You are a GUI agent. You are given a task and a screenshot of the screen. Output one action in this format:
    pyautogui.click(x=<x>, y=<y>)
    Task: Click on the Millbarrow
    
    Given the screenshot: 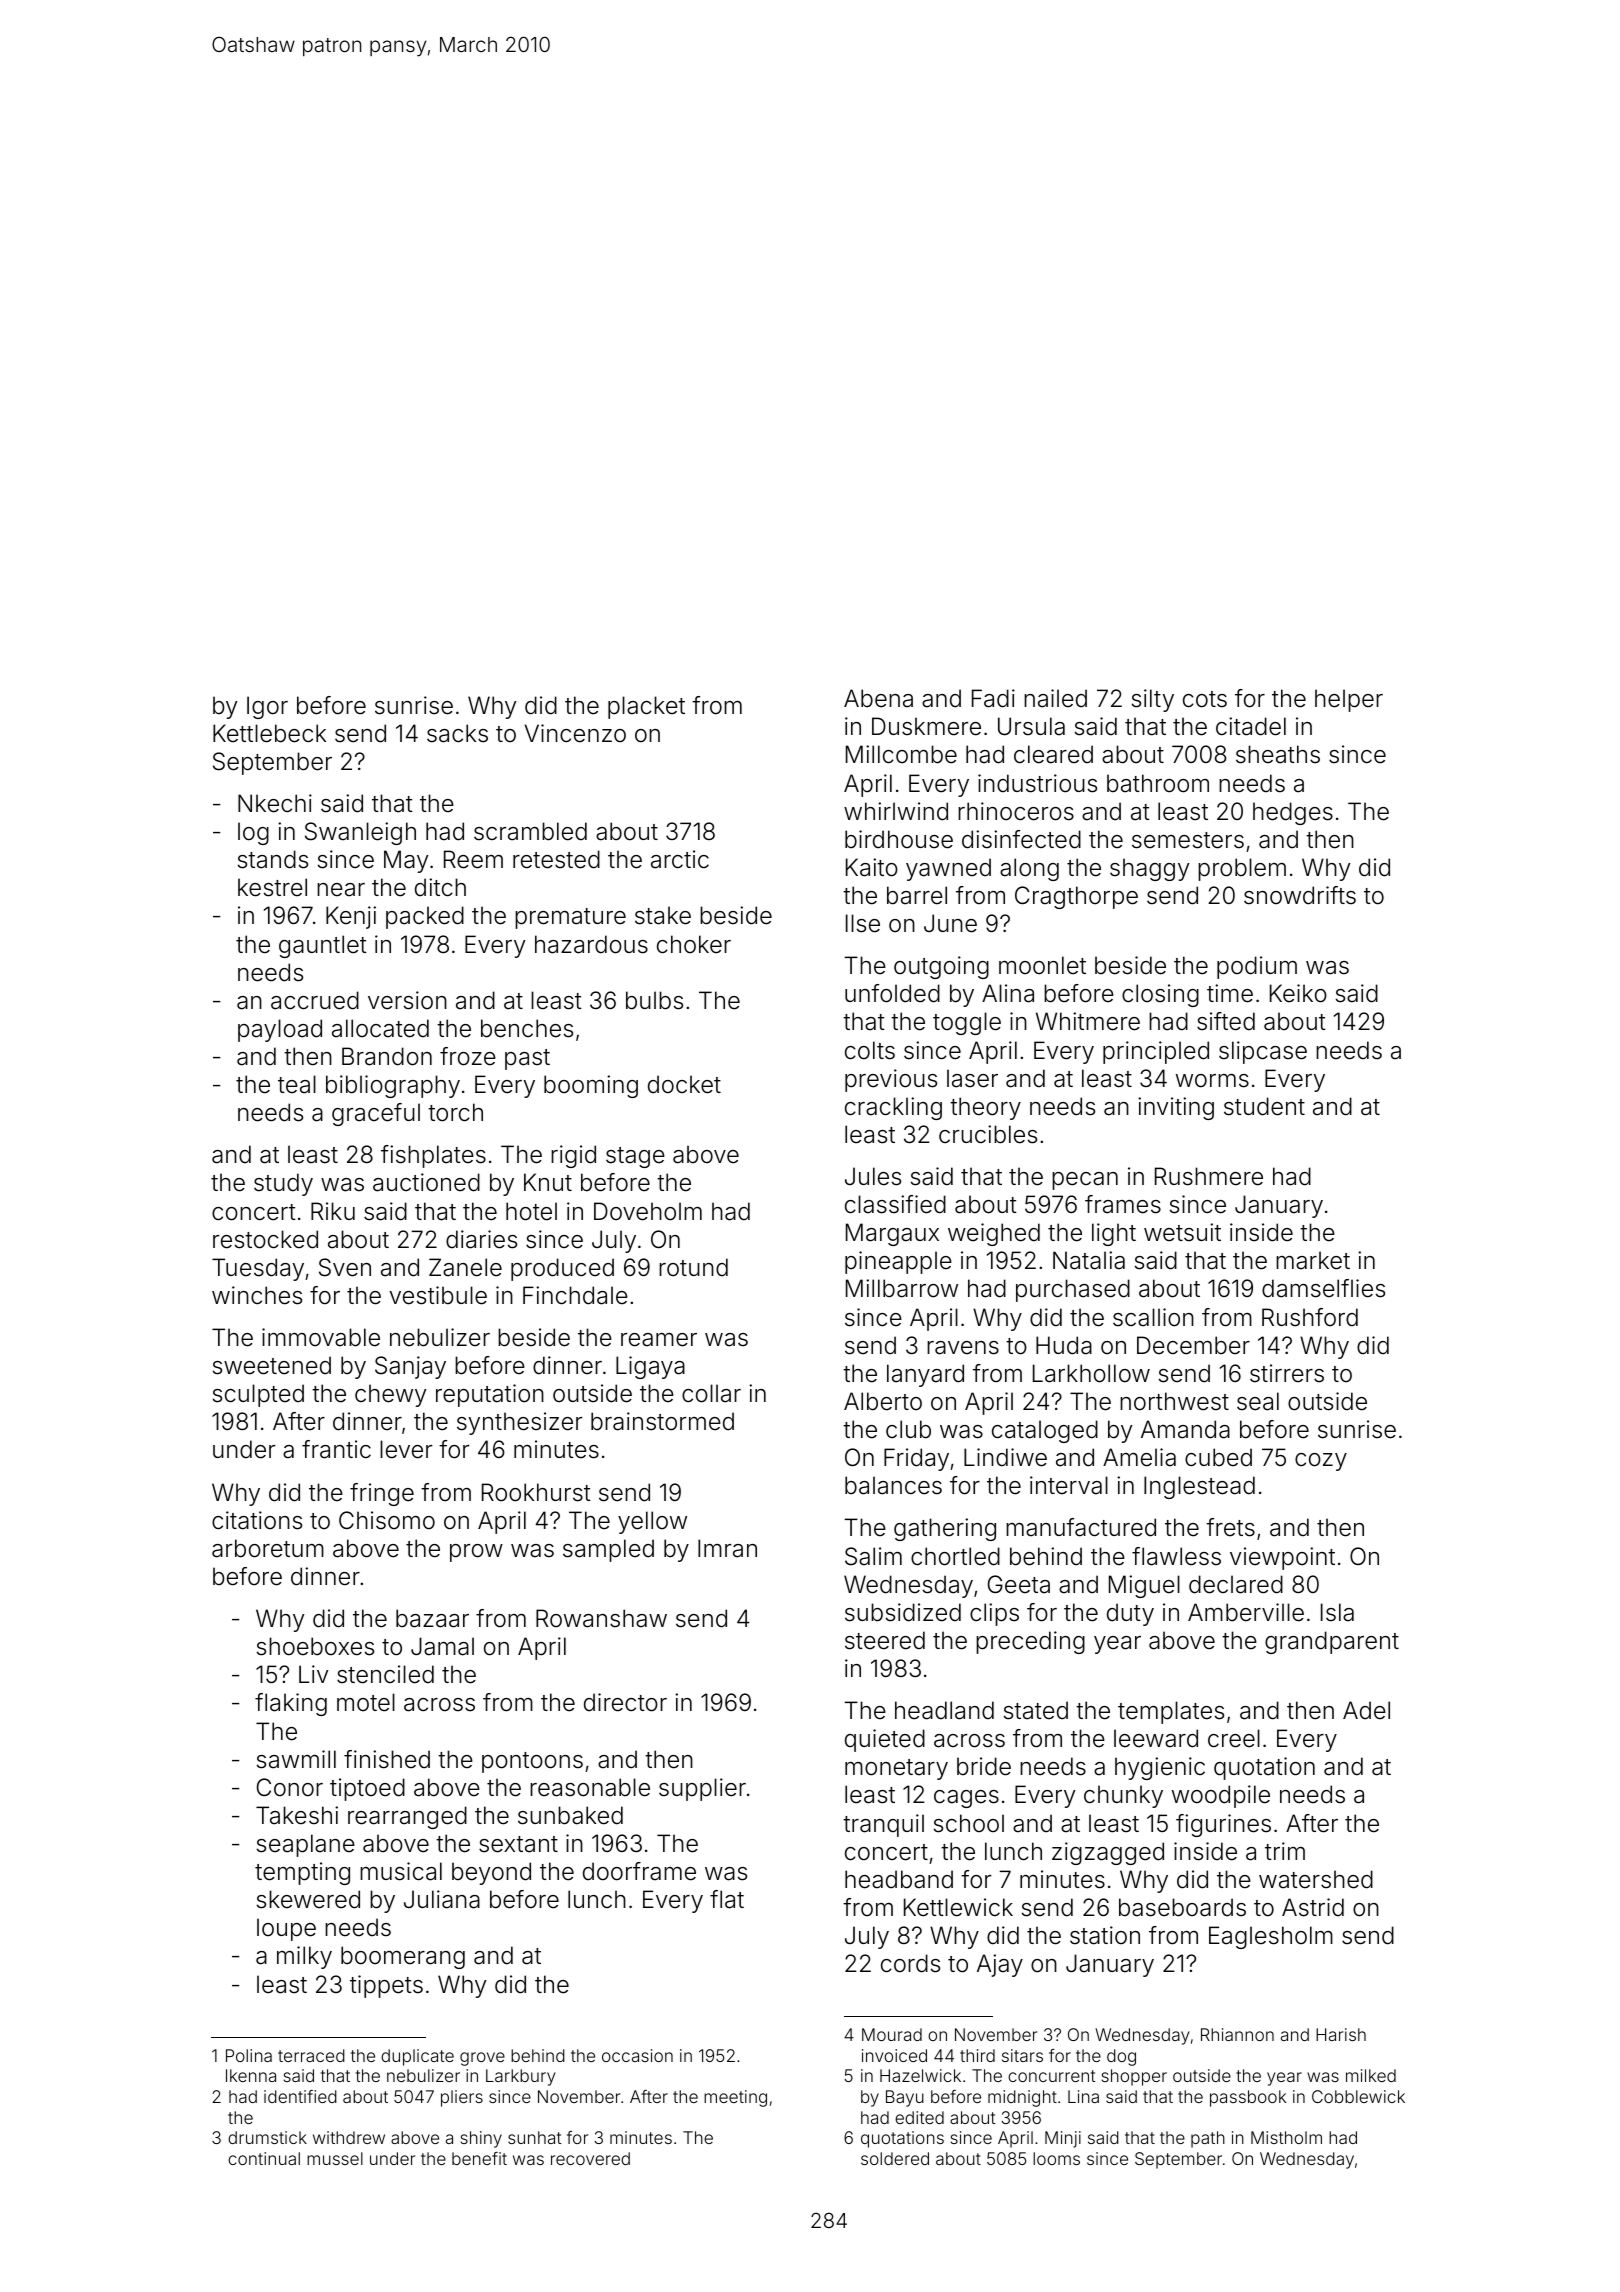 What is the action you would take?
    pyautogui.click(x=902, y=1288)
